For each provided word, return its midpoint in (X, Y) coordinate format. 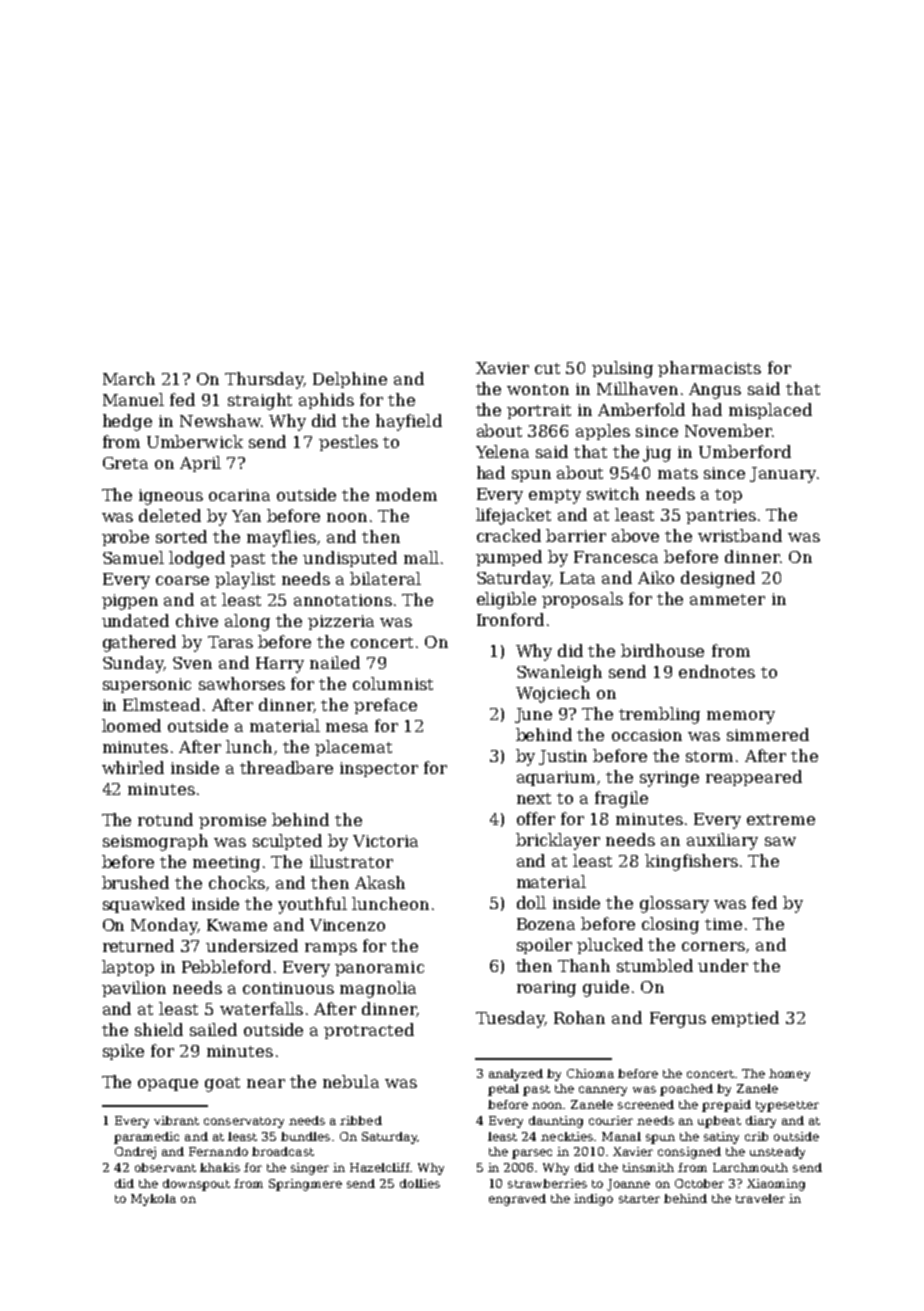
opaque (168, 1085)
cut (547, 368)
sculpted (287, 842)
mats (678, 473)
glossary (674, 904)
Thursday (264, 380)
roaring (546, 989)
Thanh (584, 965)
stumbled (655, 965)
